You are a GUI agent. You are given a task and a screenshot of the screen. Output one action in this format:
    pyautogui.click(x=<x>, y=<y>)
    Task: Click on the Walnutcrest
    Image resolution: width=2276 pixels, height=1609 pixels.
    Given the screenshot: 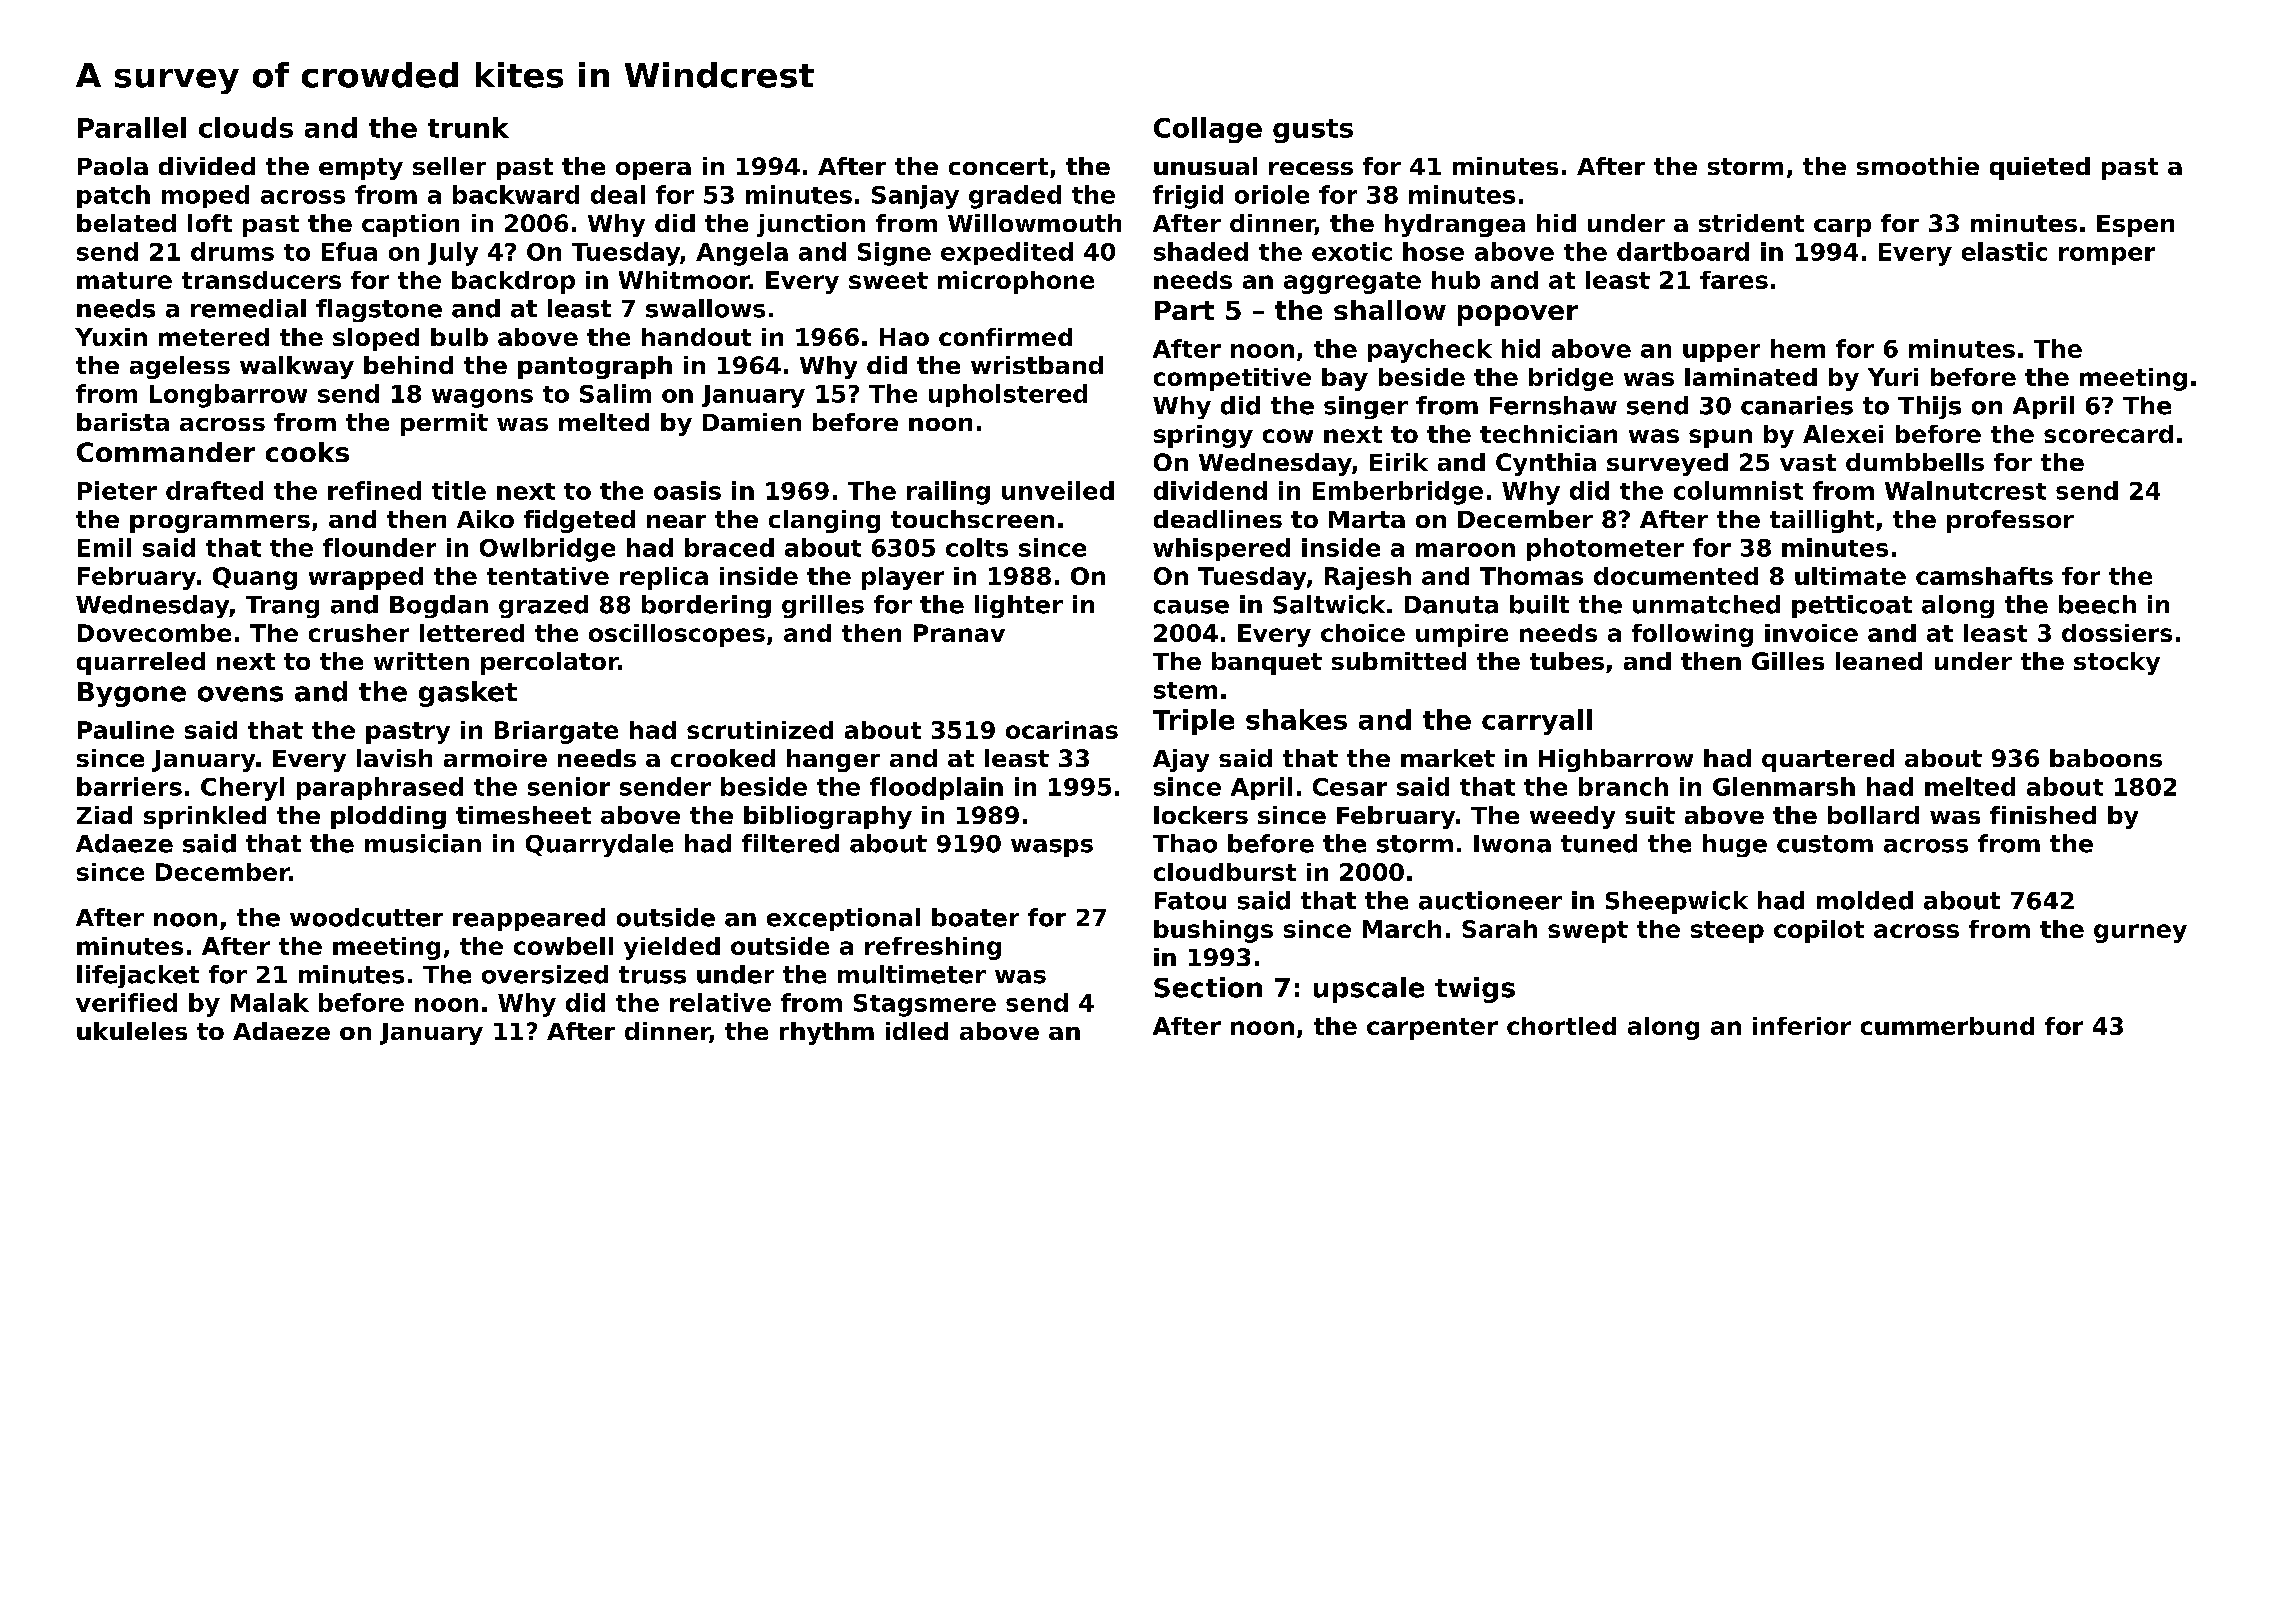 What is the action you would take?
    pyautogui.click(x=1965, y=490)
